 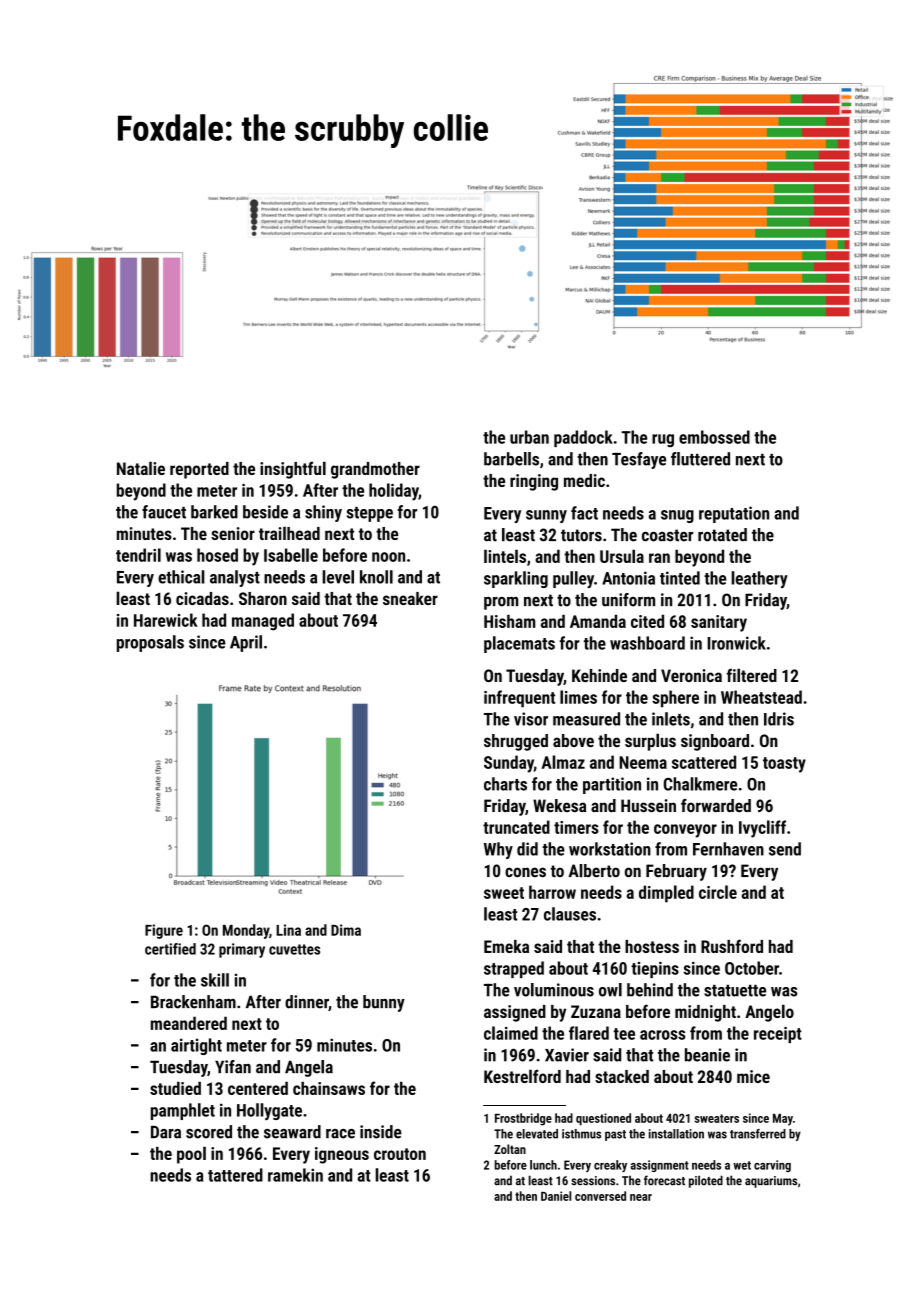 I want to click on ramekin, so click(x=295, y=1175).
